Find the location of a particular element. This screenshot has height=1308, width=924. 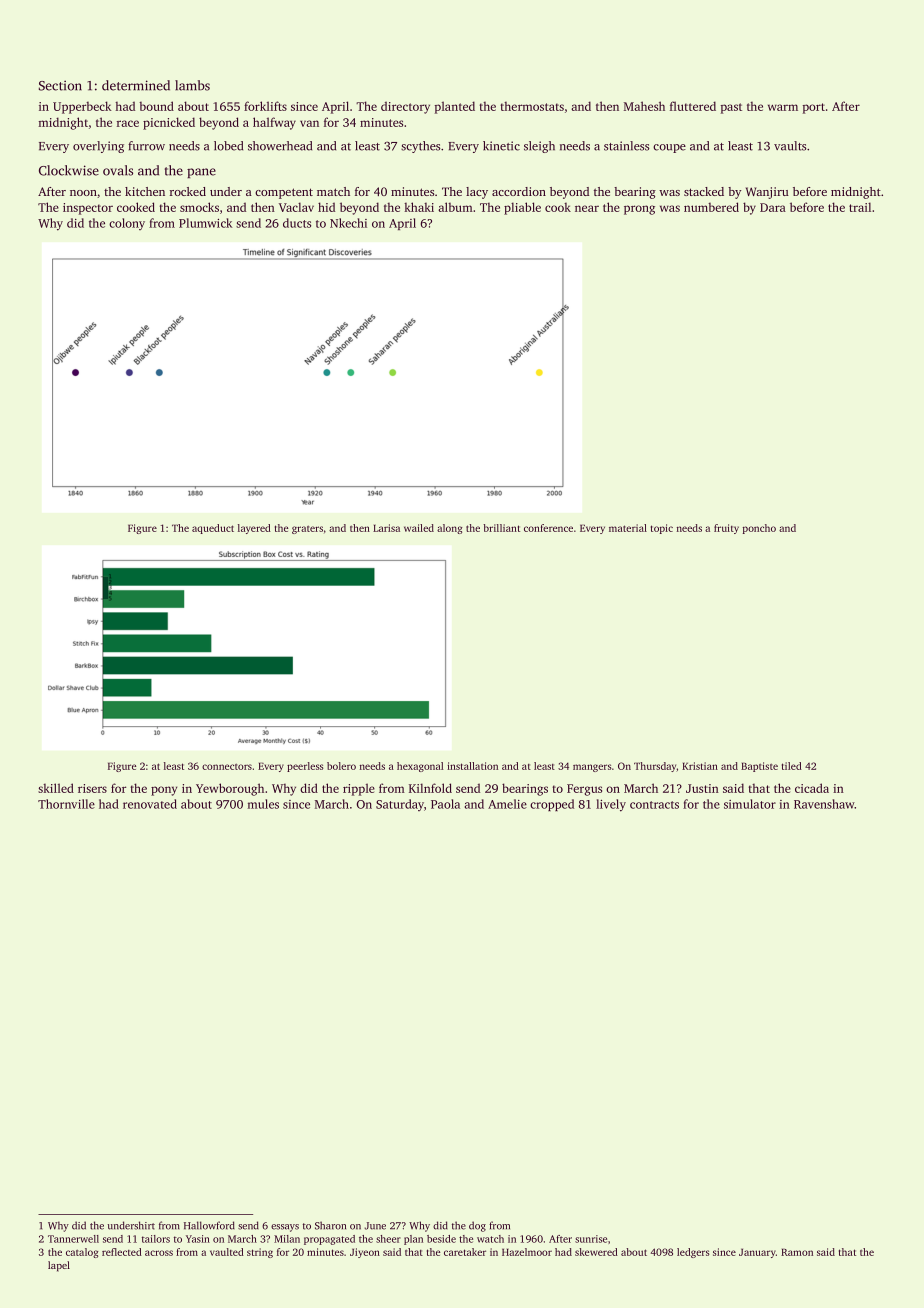

Sharon is located at coordinates (330, 1225).
